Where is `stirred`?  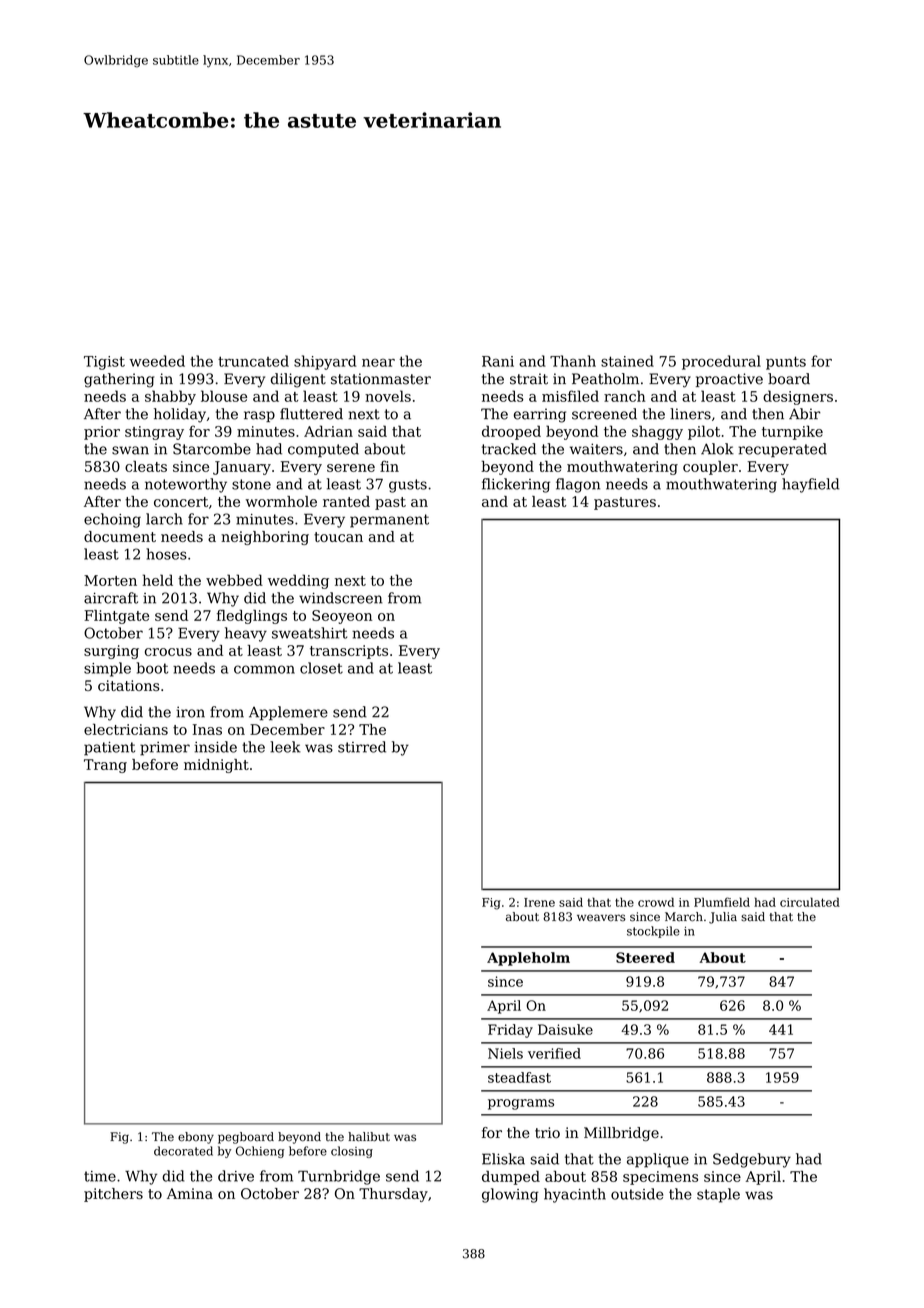
stirred is located at coordinates (362, 747).
